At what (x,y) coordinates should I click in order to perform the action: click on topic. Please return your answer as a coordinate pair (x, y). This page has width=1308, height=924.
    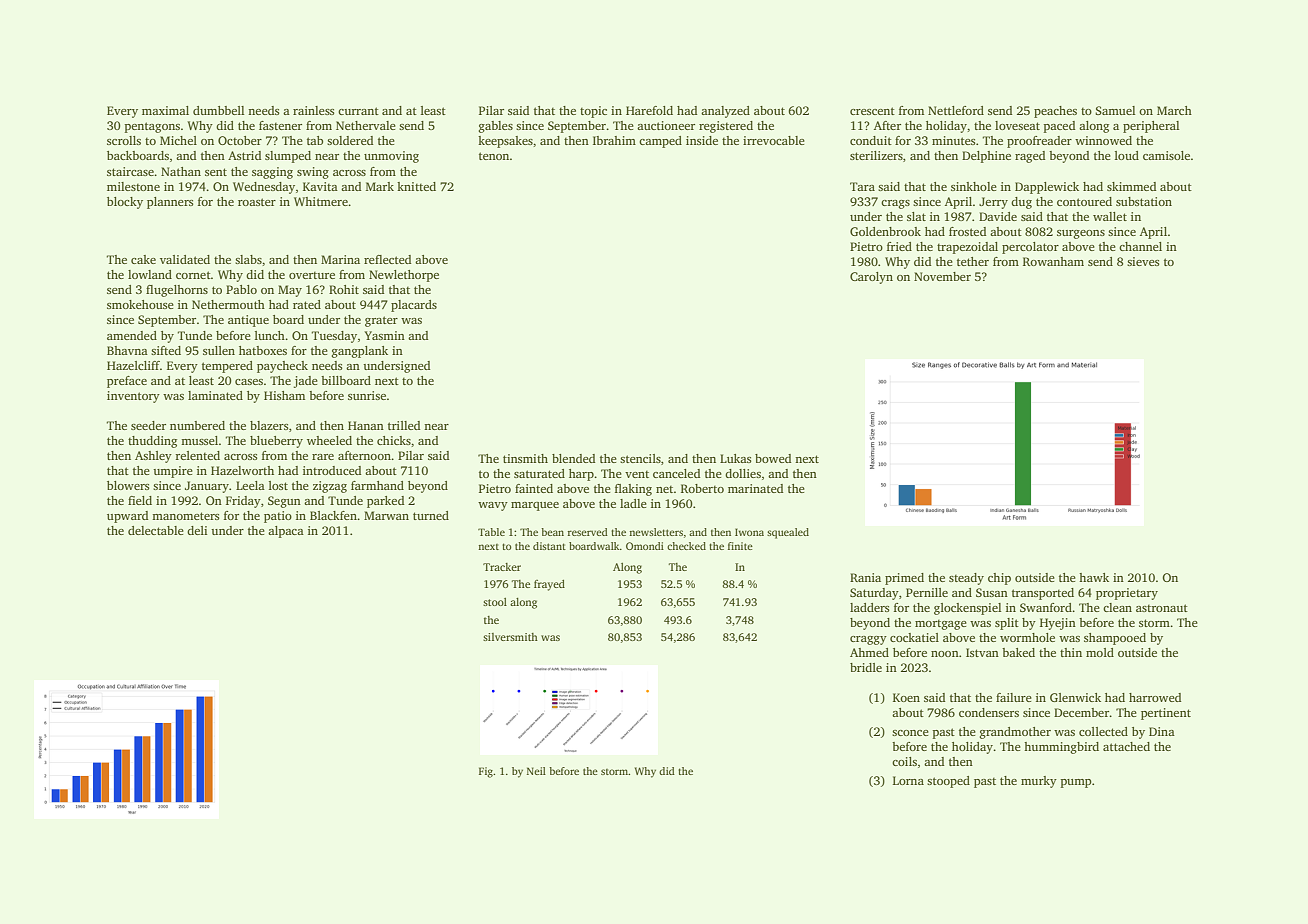
    Looking at the image, I should click on (593, 112).
